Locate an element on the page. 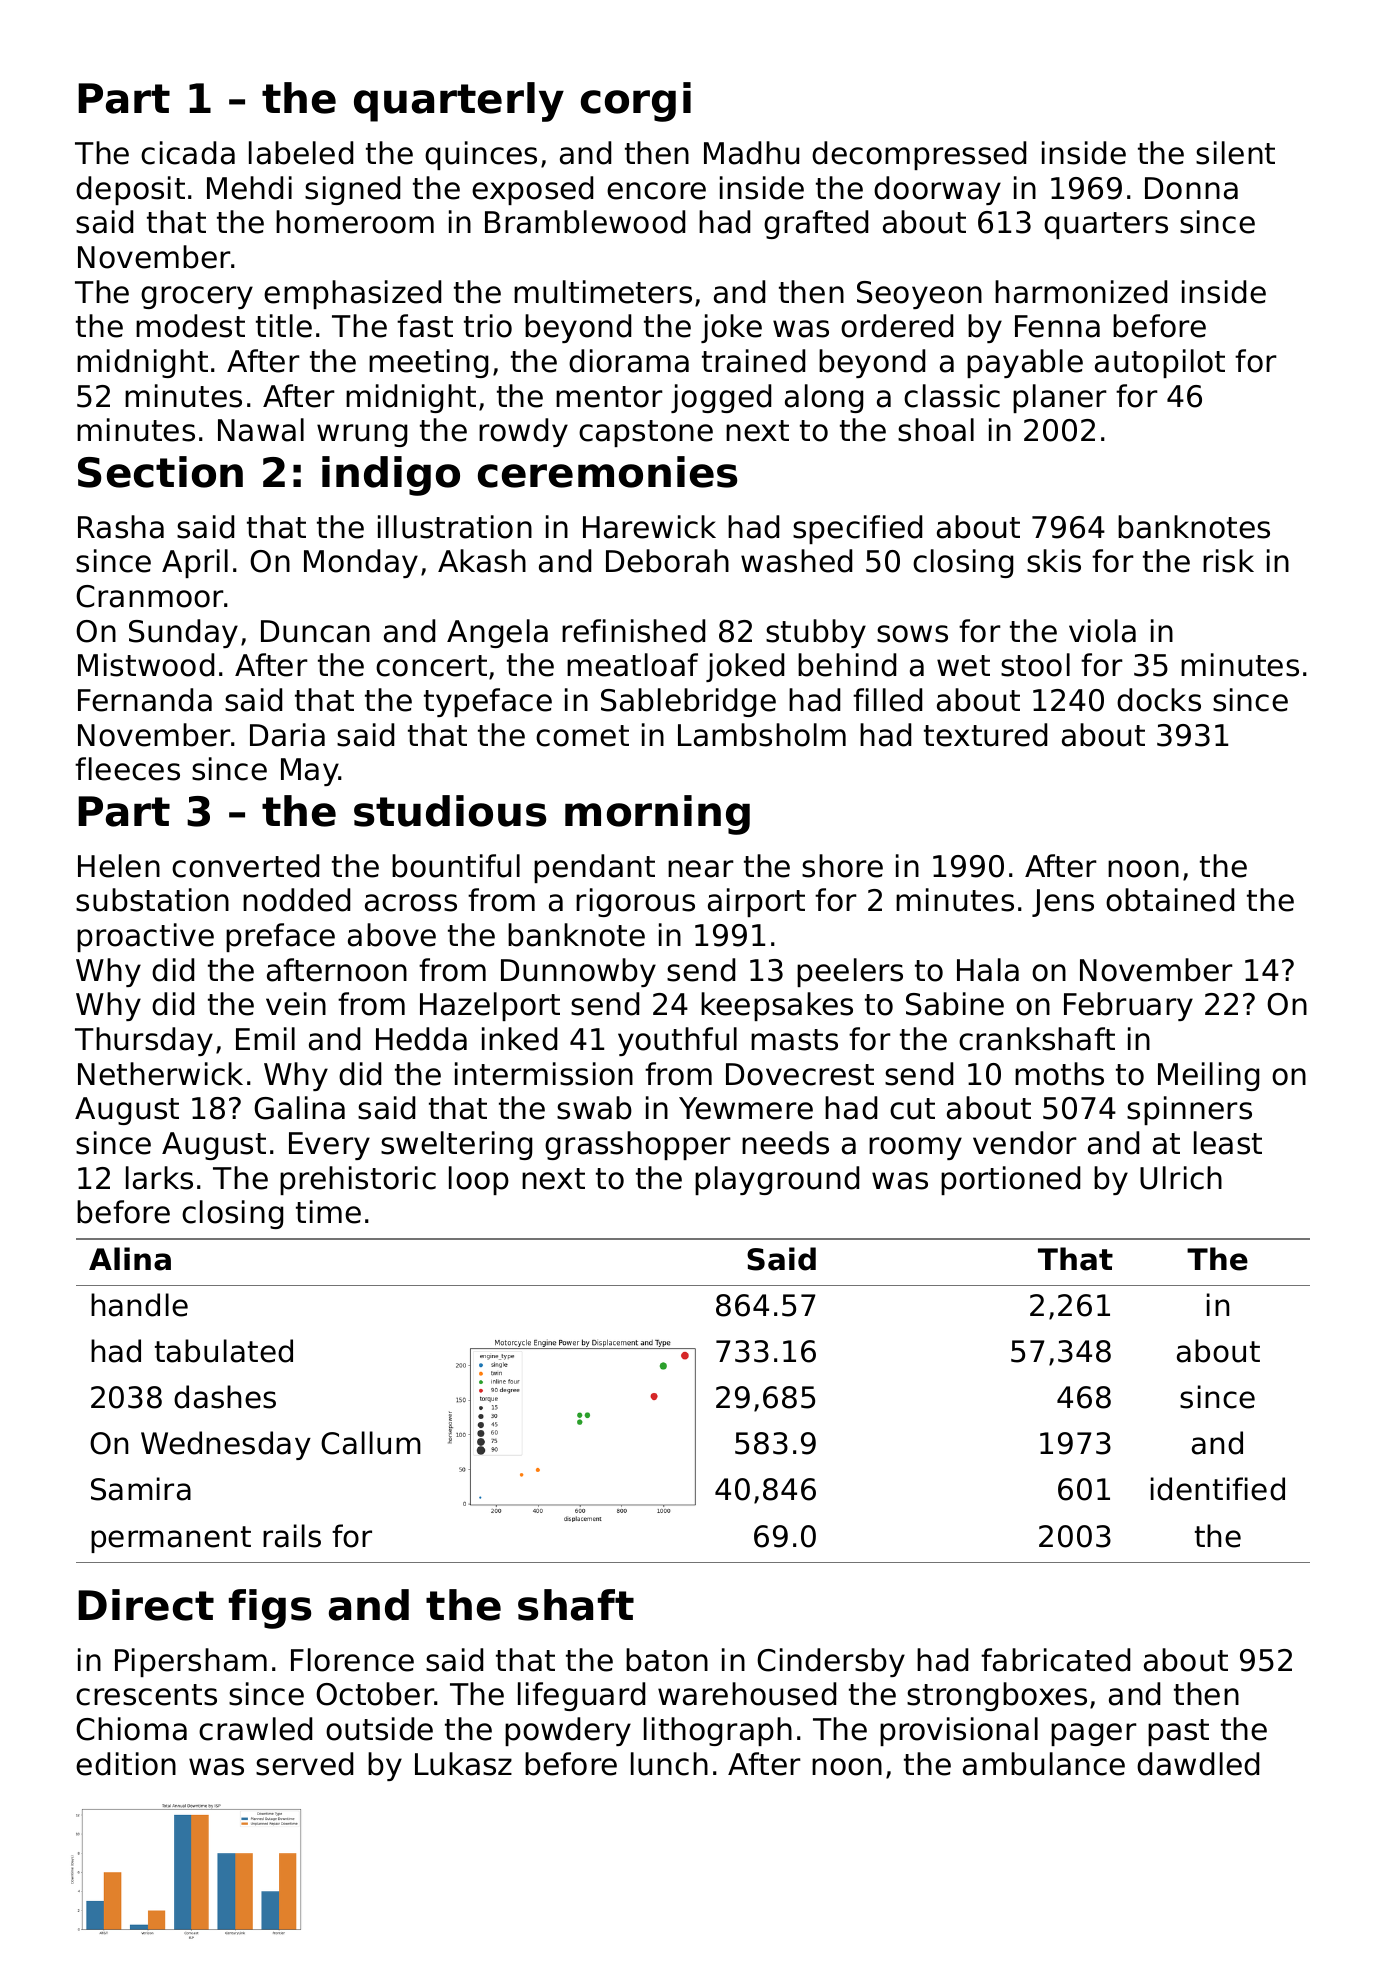 This page has width=1386, height=1969. lifeguard is located at coordinates (581, 1696).
